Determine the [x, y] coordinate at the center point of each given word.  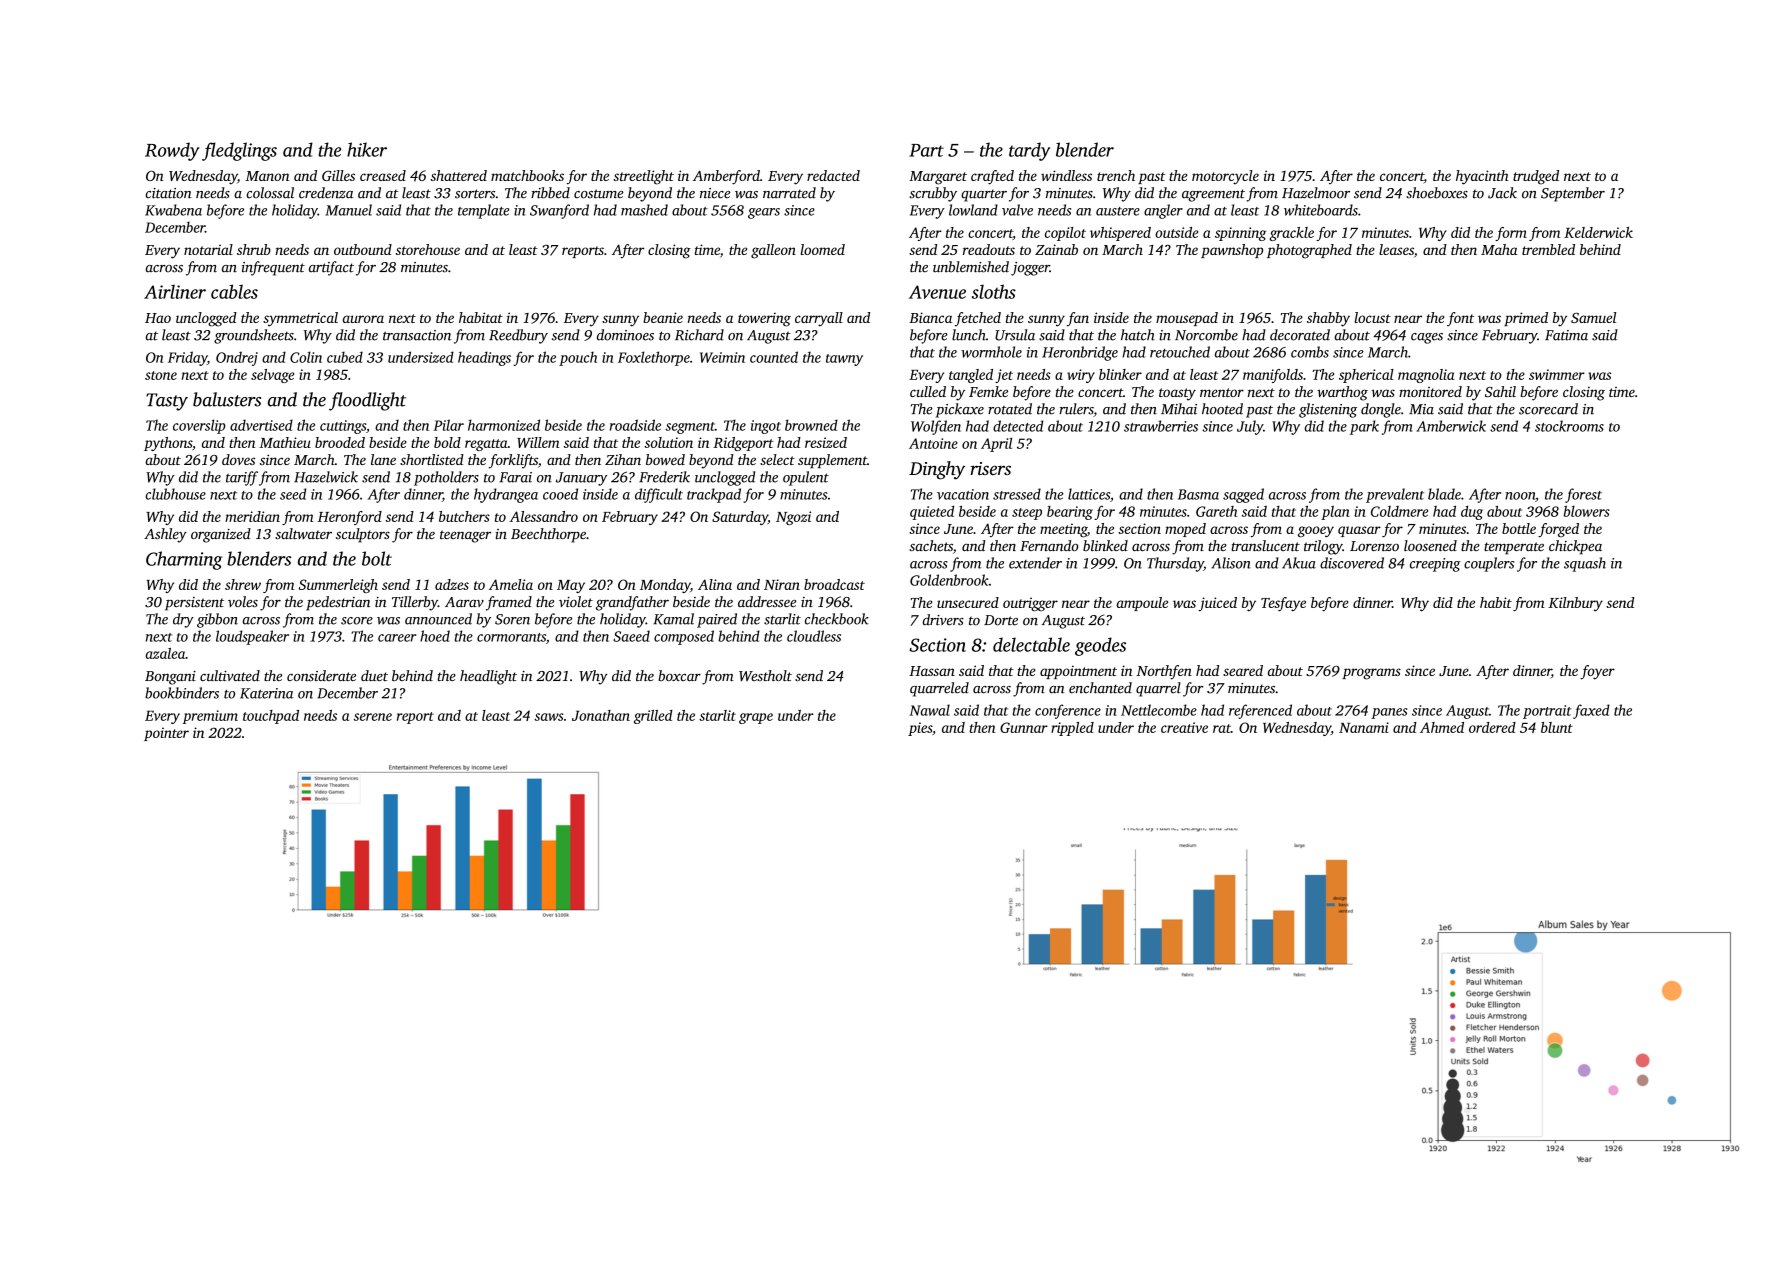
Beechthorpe [548, 535]
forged [1558, 530]
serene [373, 717]
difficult [659, 495]
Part [926, 150]
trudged [1536, 177]
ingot [766, 427]
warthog [1342, 393]
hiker [367, 149]
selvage [272, 376]
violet [576, 601]
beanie [663, 317]
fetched [978, 319]
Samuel [1593, 317]
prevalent [1395, 495]
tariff [242, 478]
